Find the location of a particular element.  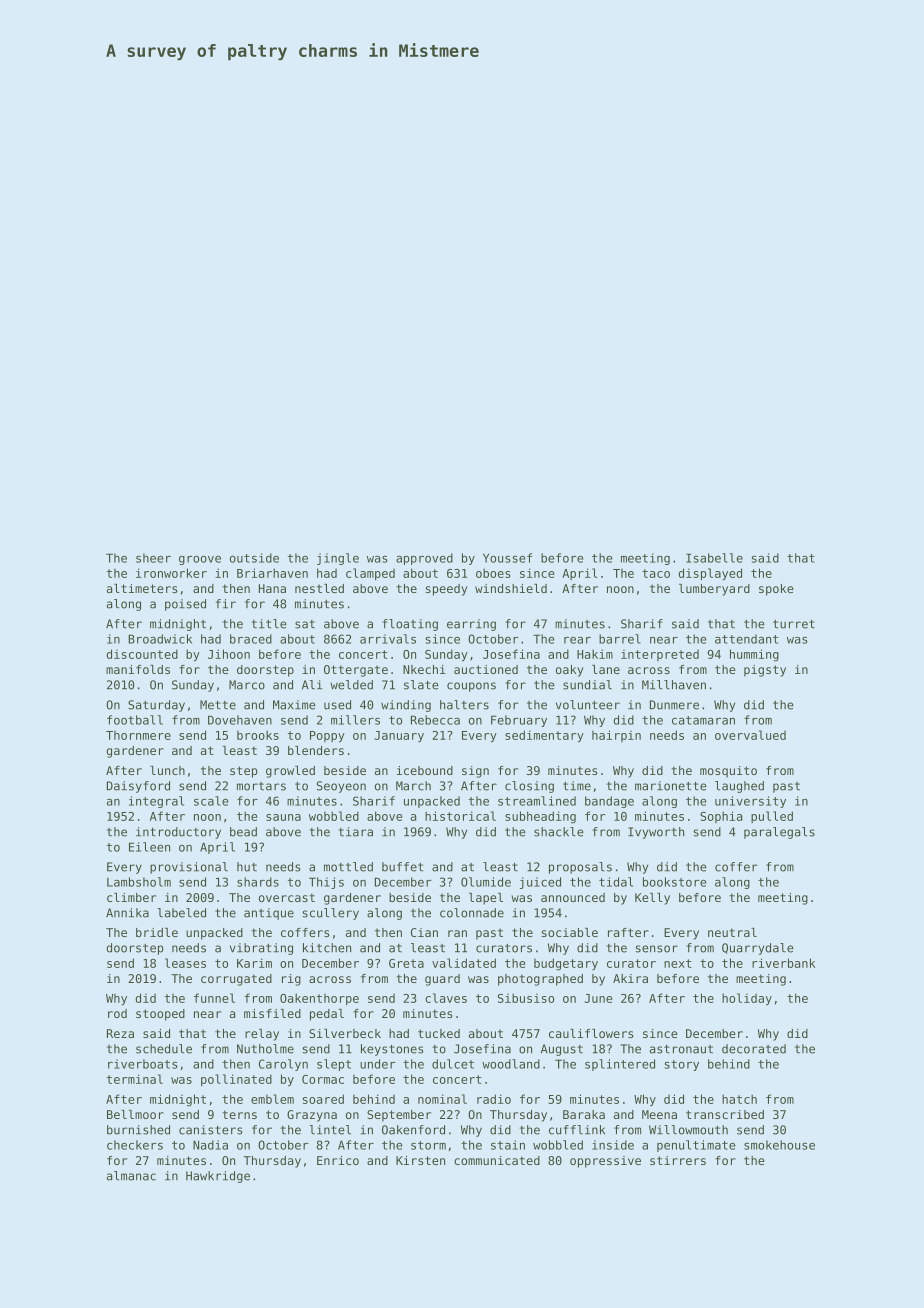

rear is located at coordinates (577, 640).
